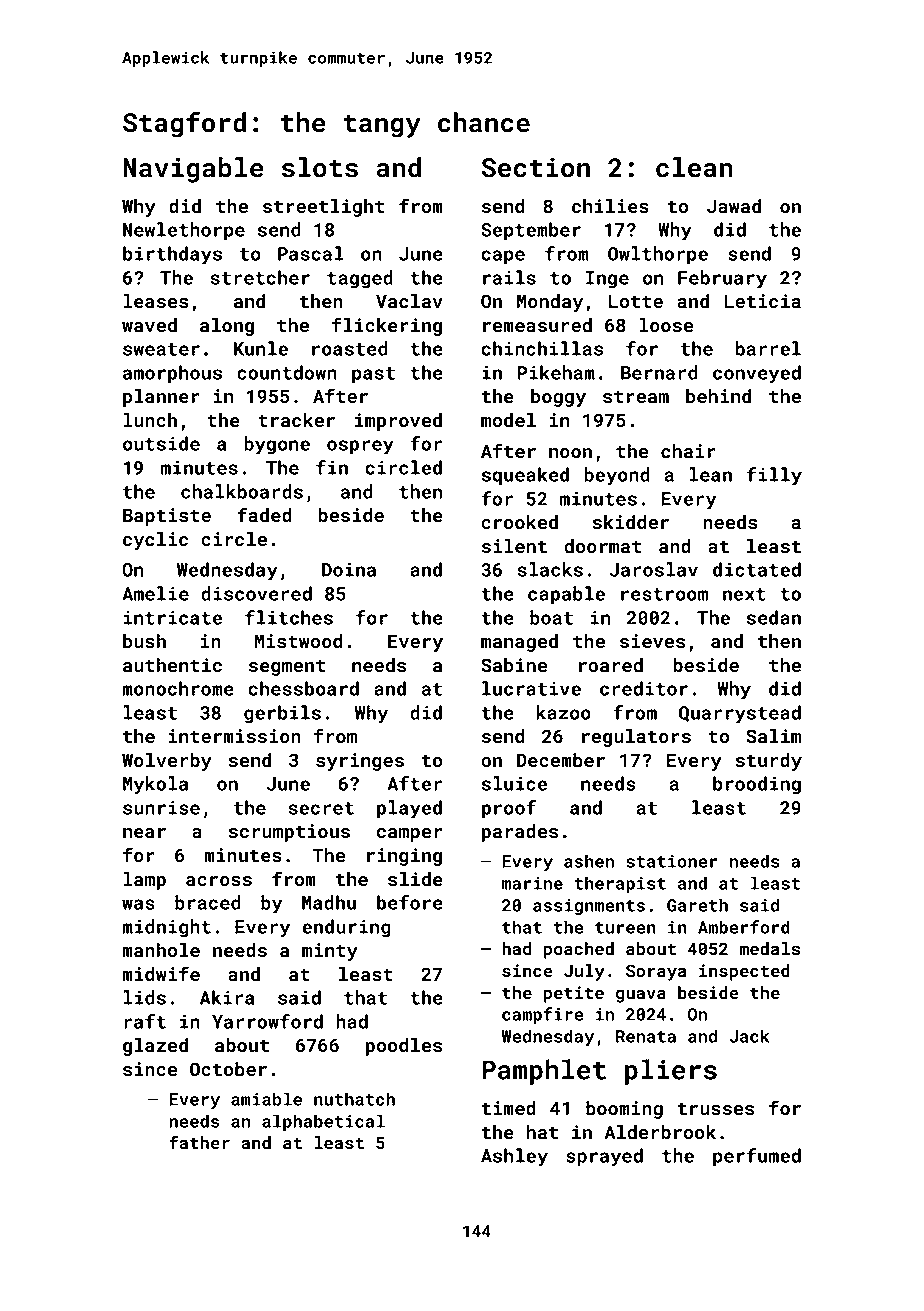  What do you see at coordinates (289, 833) in the image?
I see `scrumptious` at bounding box center [289, 833].
